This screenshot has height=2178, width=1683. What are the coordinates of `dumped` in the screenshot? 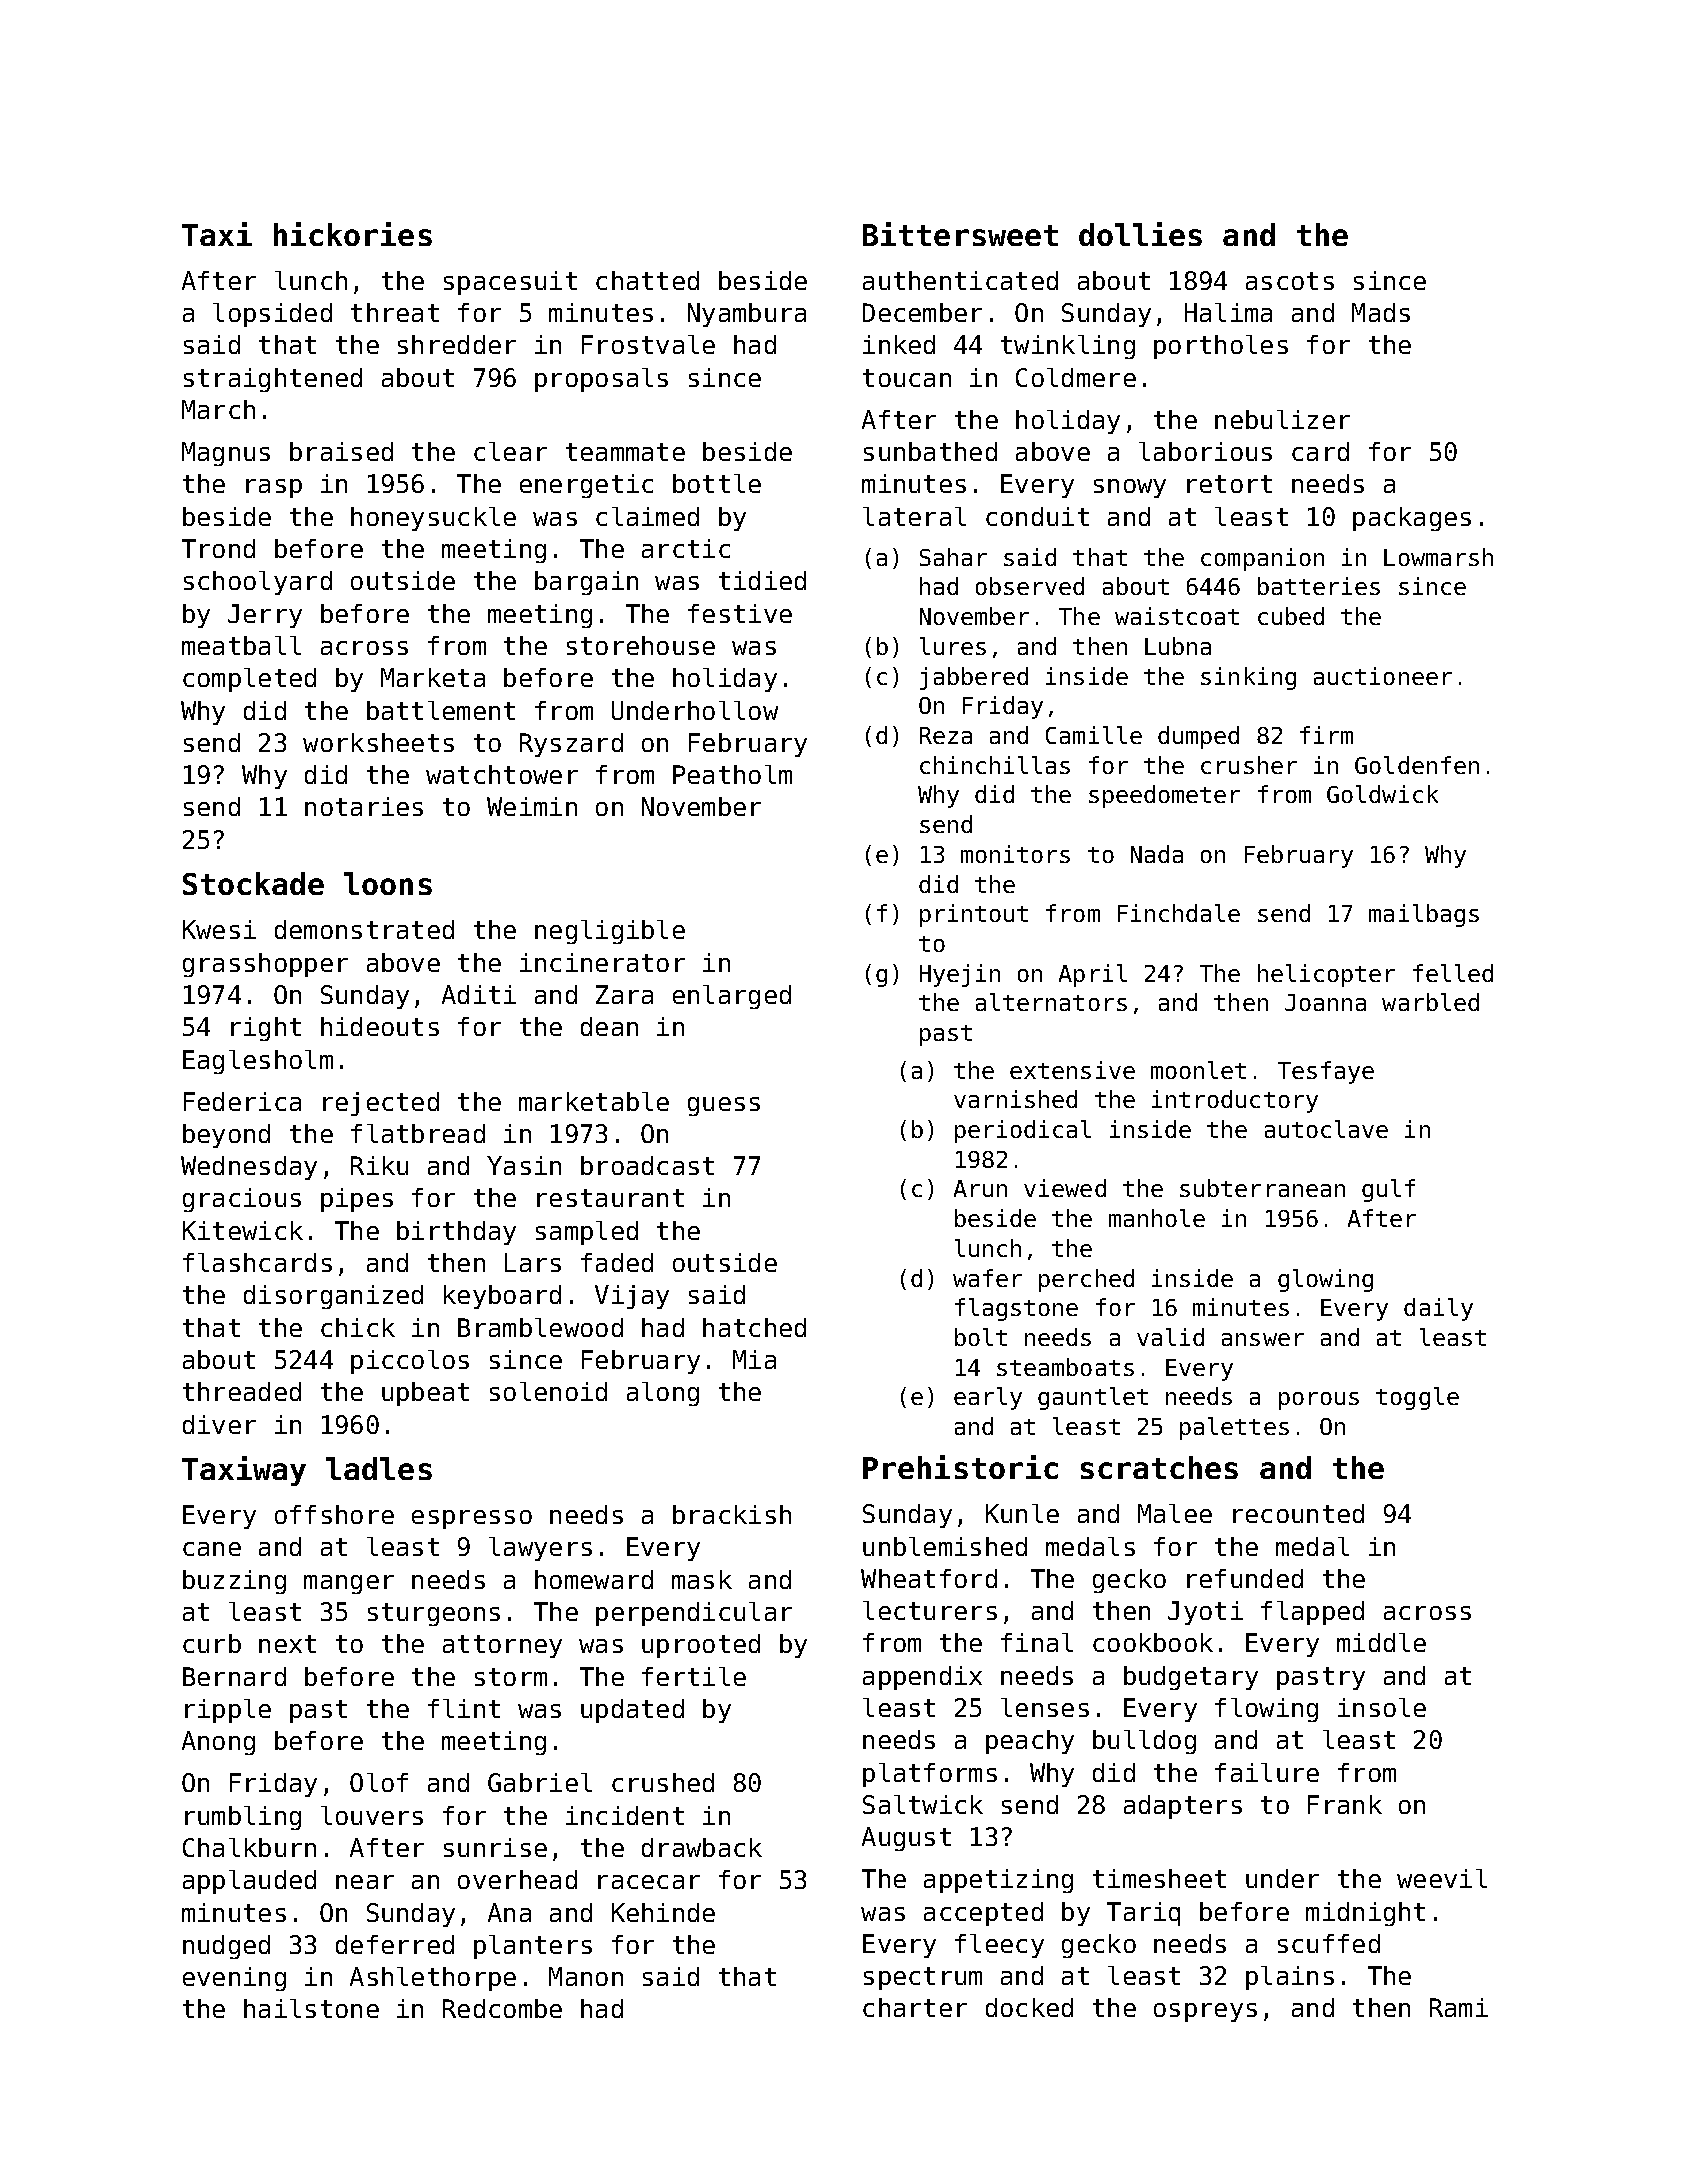 It's located at (1198, 737).
